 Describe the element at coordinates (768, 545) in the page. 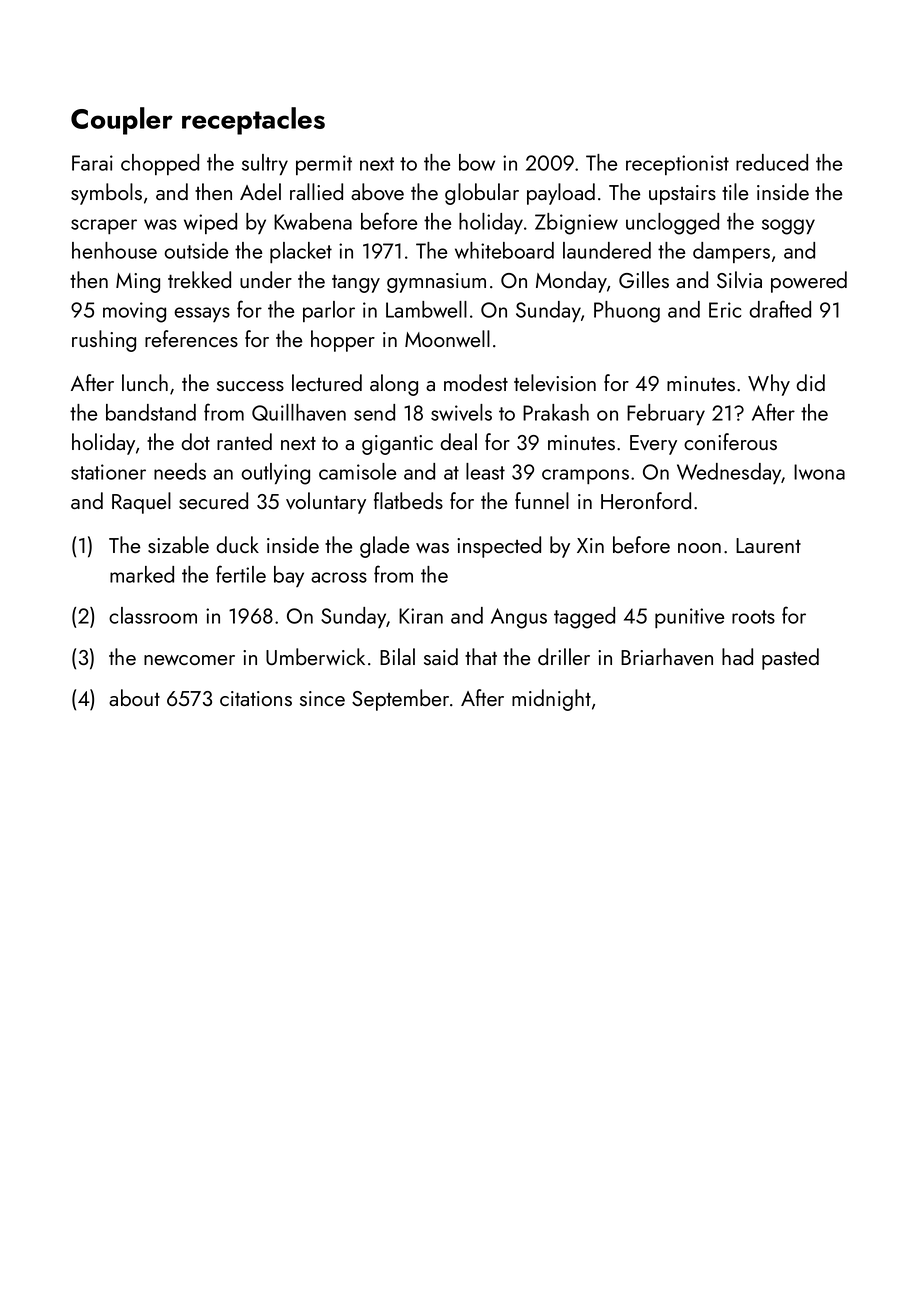

I see `Laurent` at that location.
